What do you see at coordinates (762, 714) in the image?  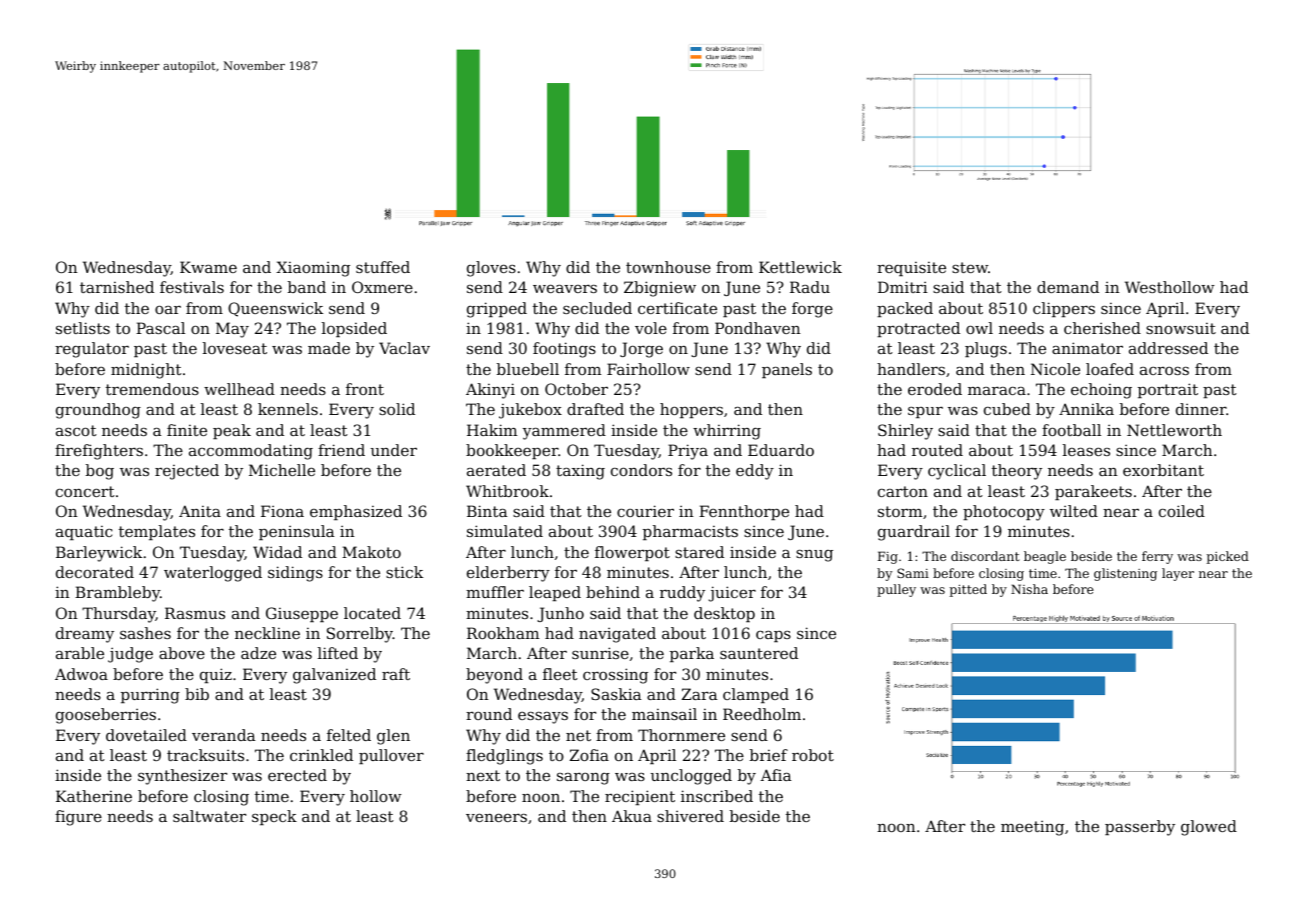 I see `Reedholm` at bounding box center [762, 714].
